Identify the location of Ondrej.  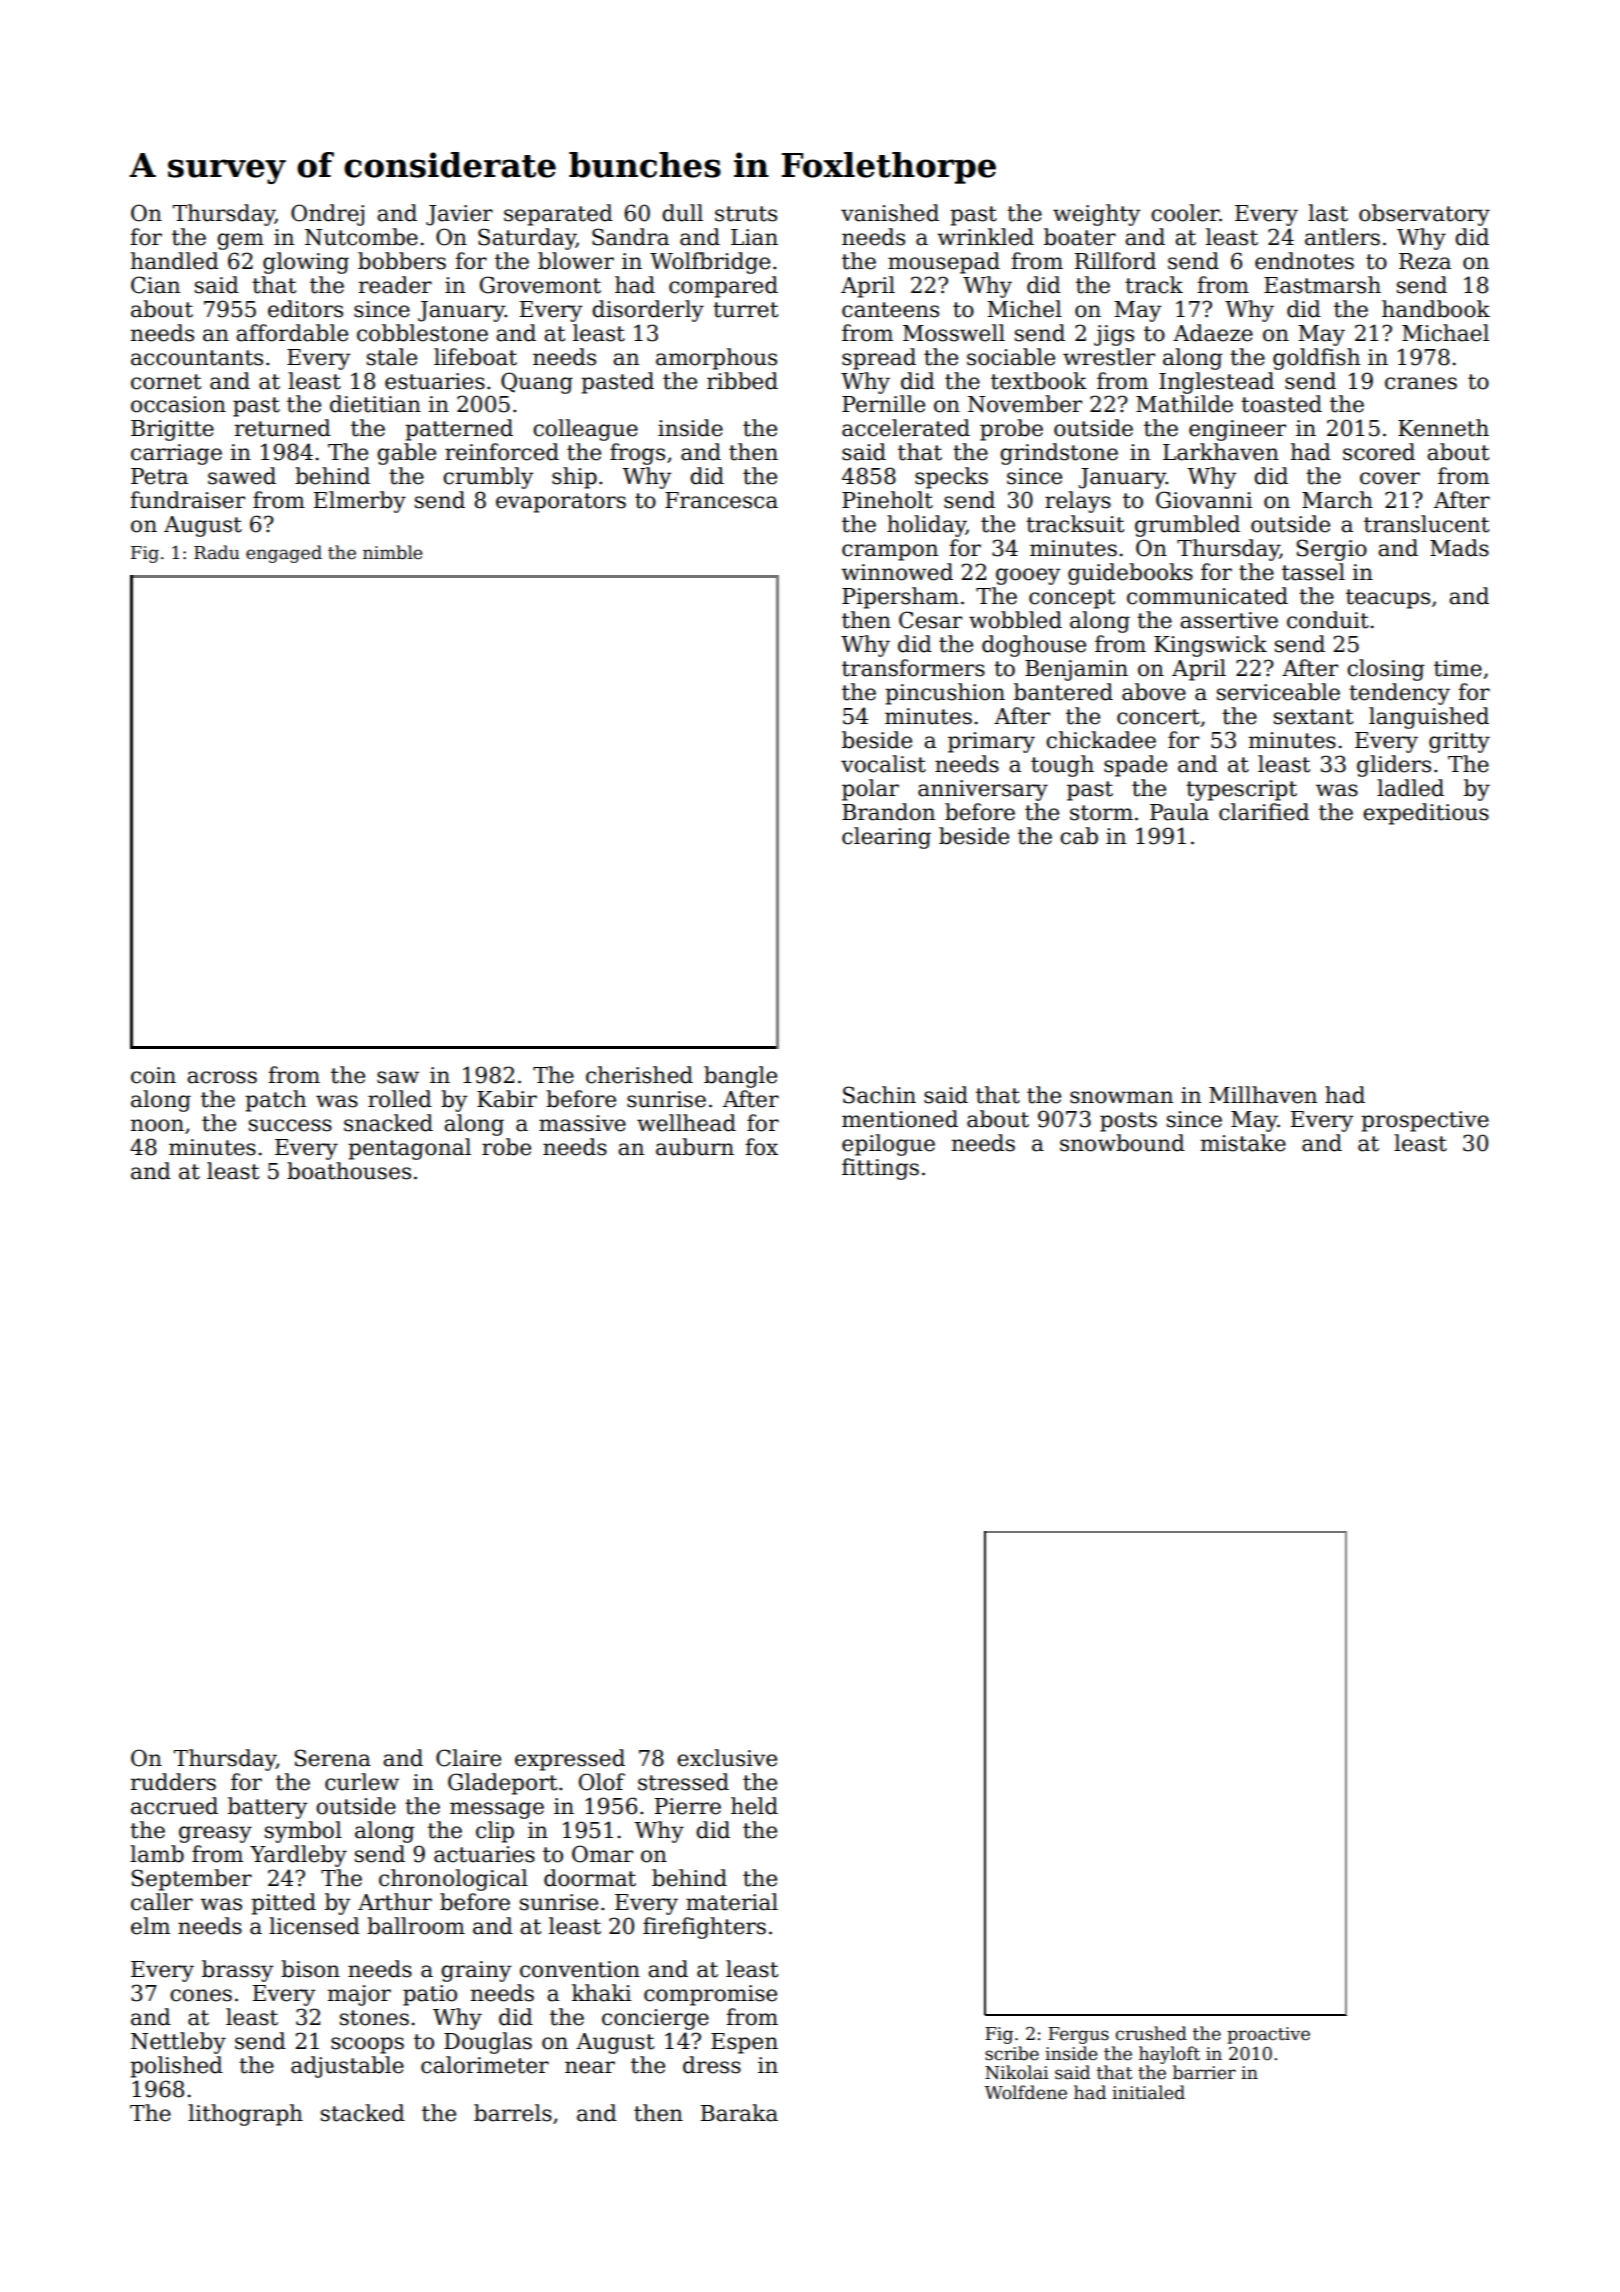
(327, 215).
